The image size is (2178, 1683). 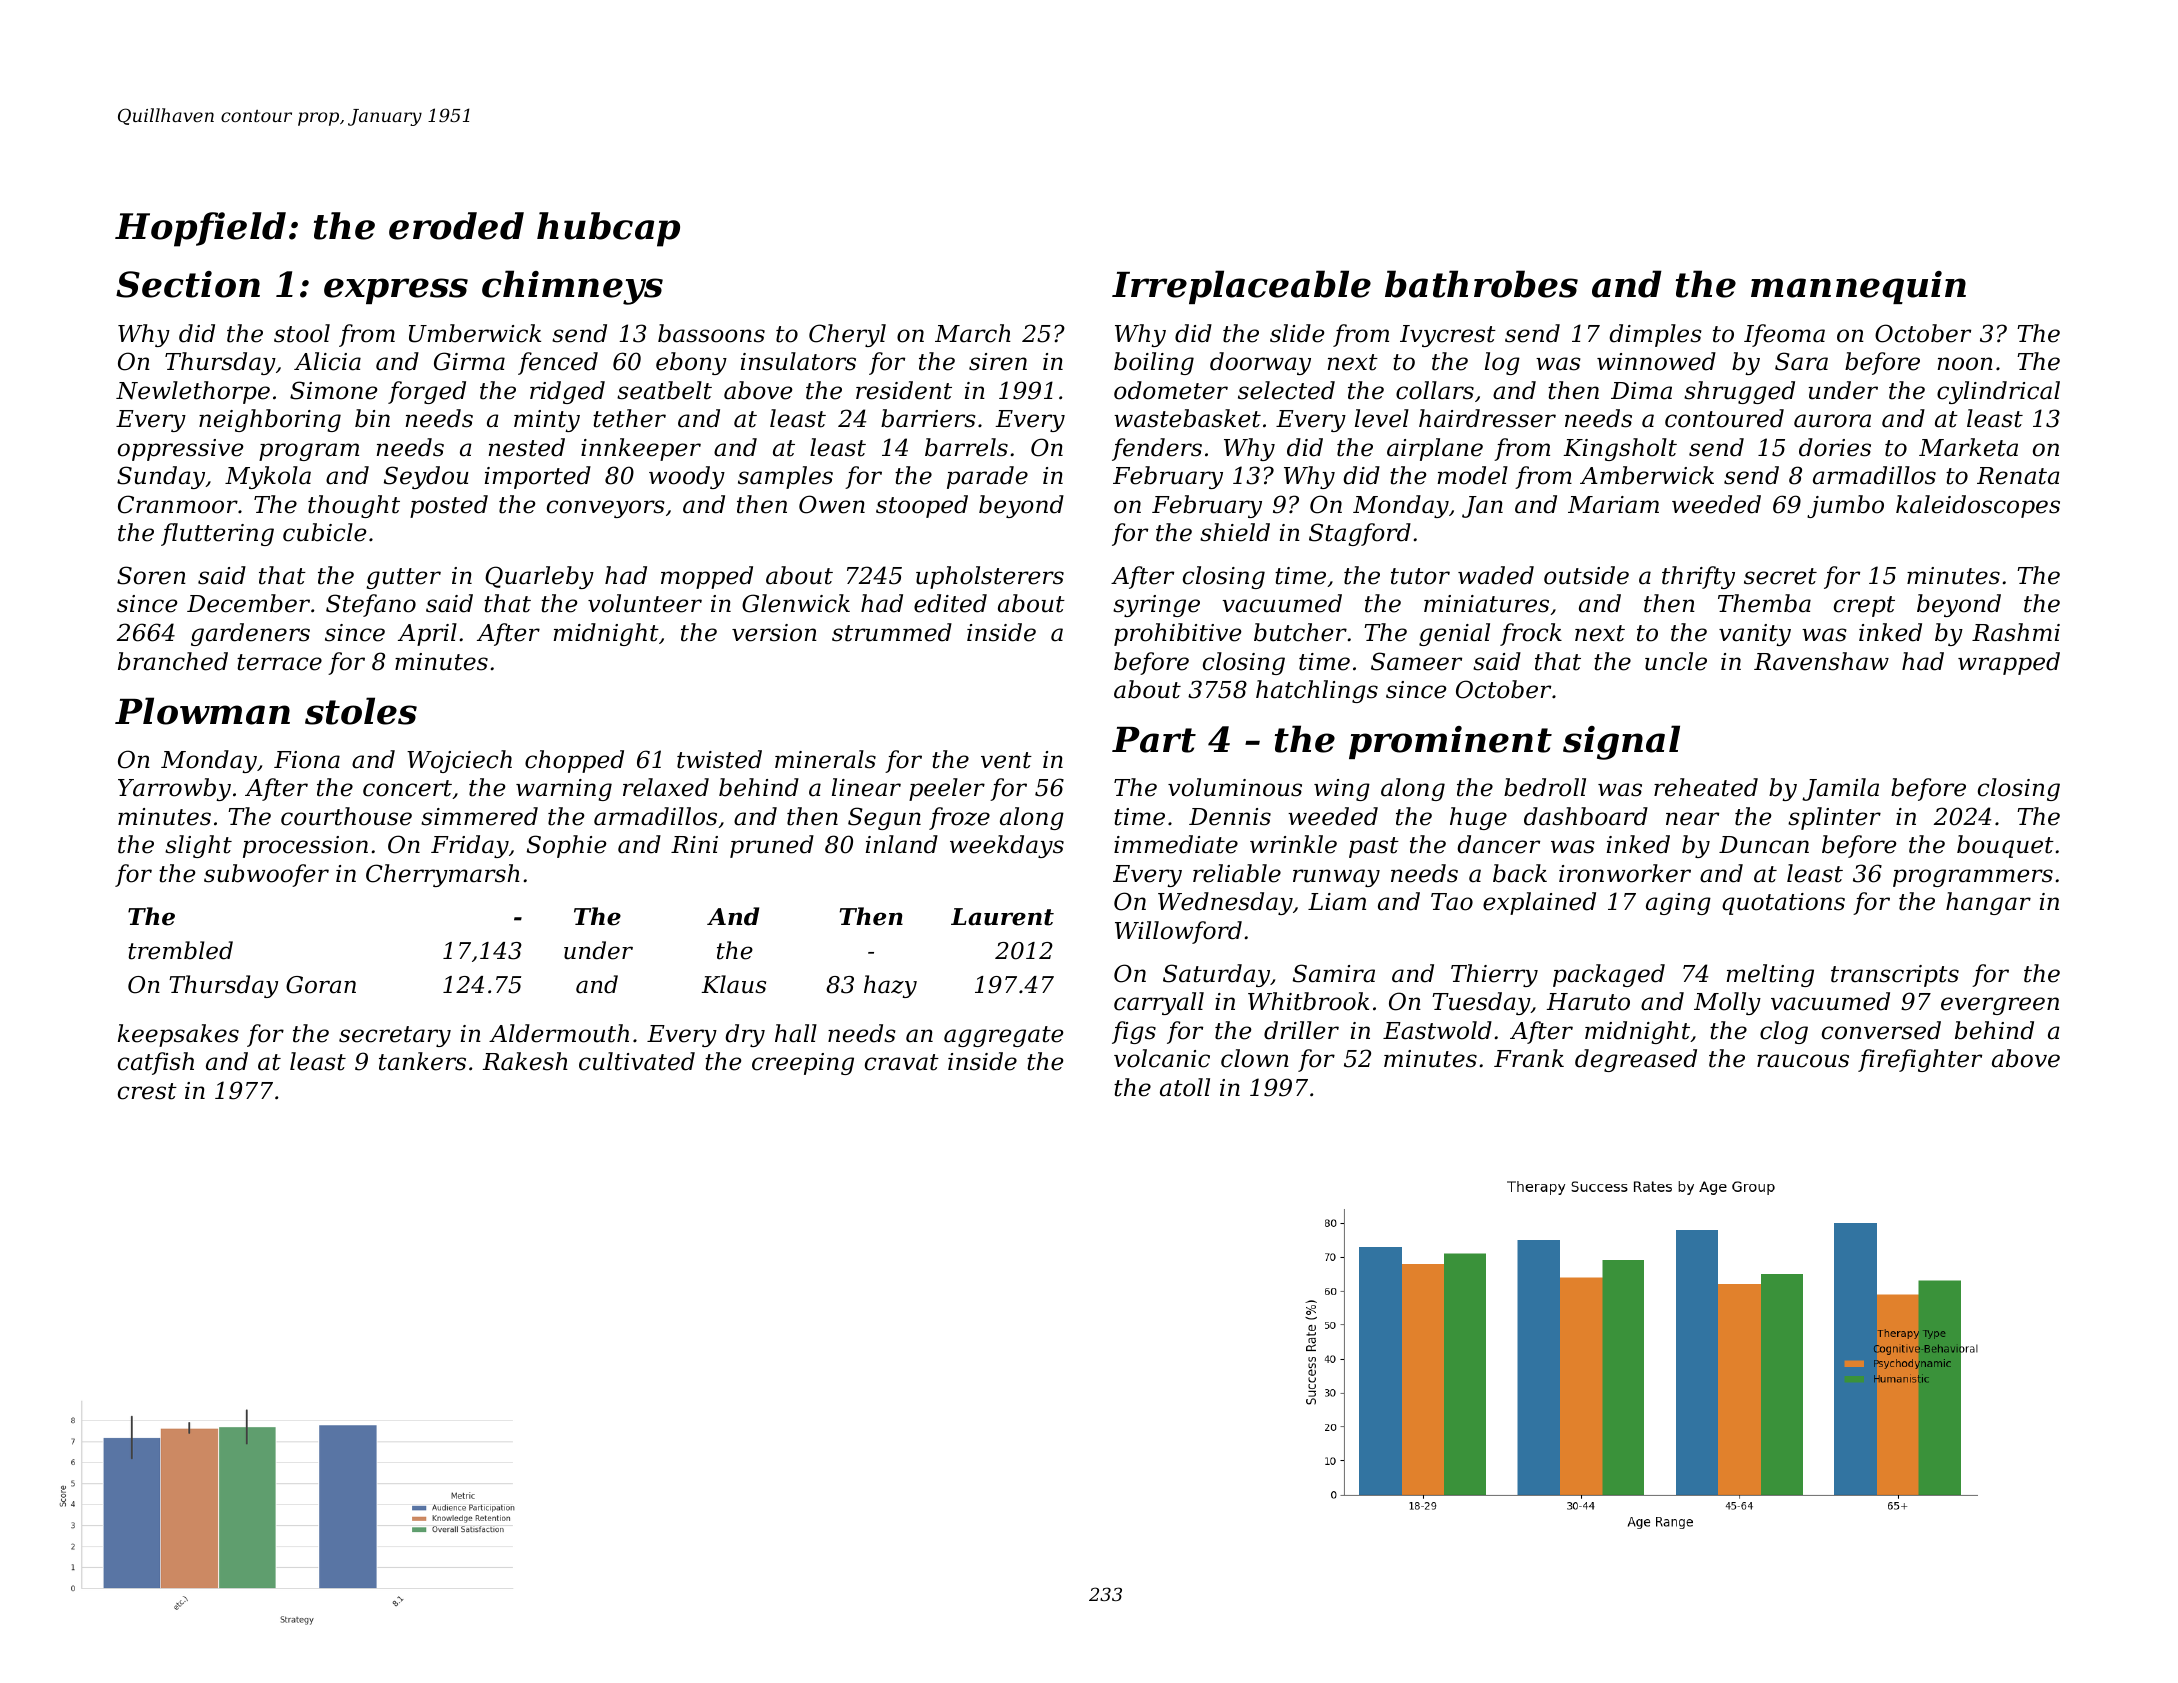 I want to click on express, so click(x=396, y=291).
